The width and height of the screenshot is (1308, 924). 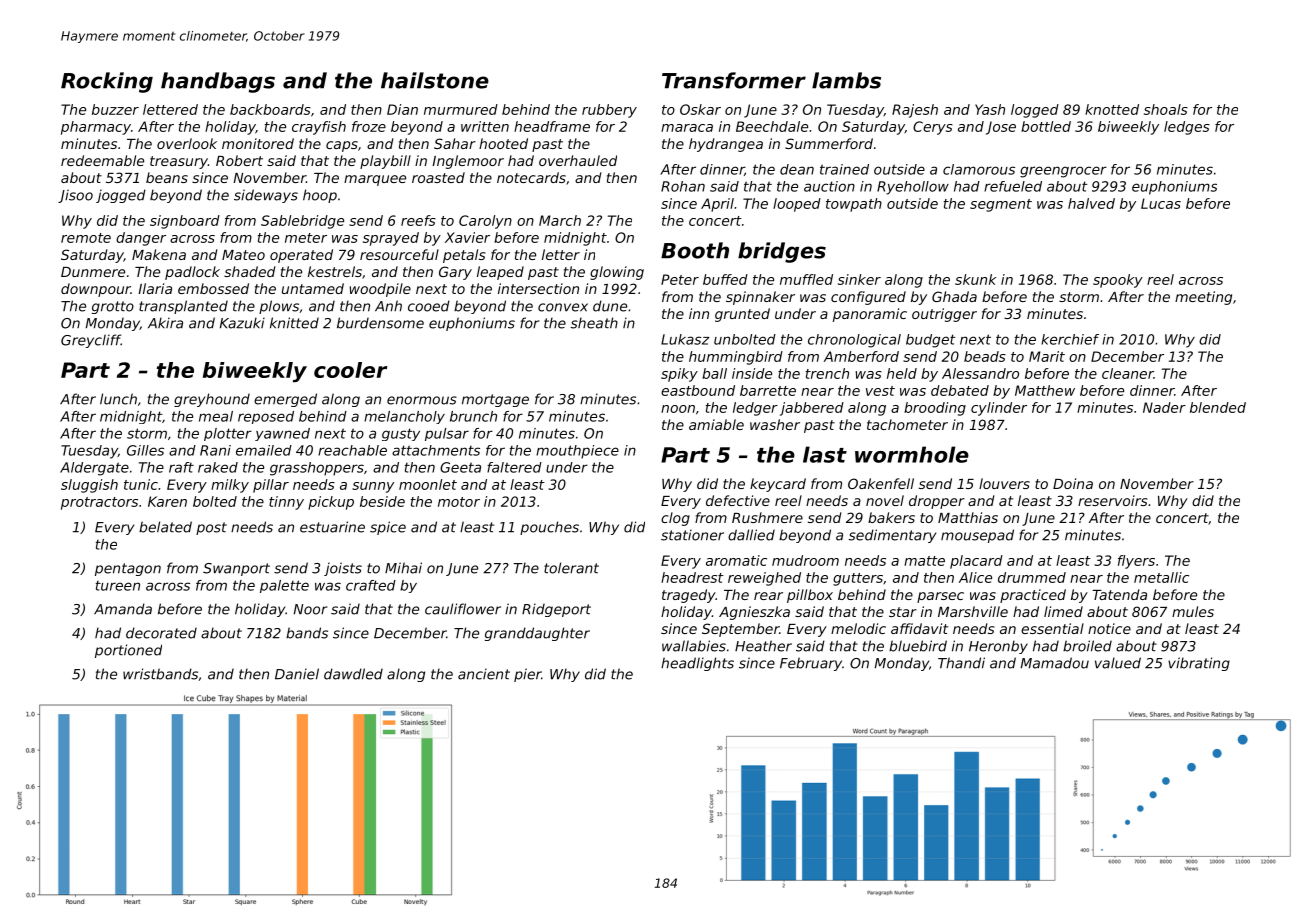 What do you see at coordinates (999, 409) in the screenshot?
I see `cylinder` at bounding box center [999, 409].
